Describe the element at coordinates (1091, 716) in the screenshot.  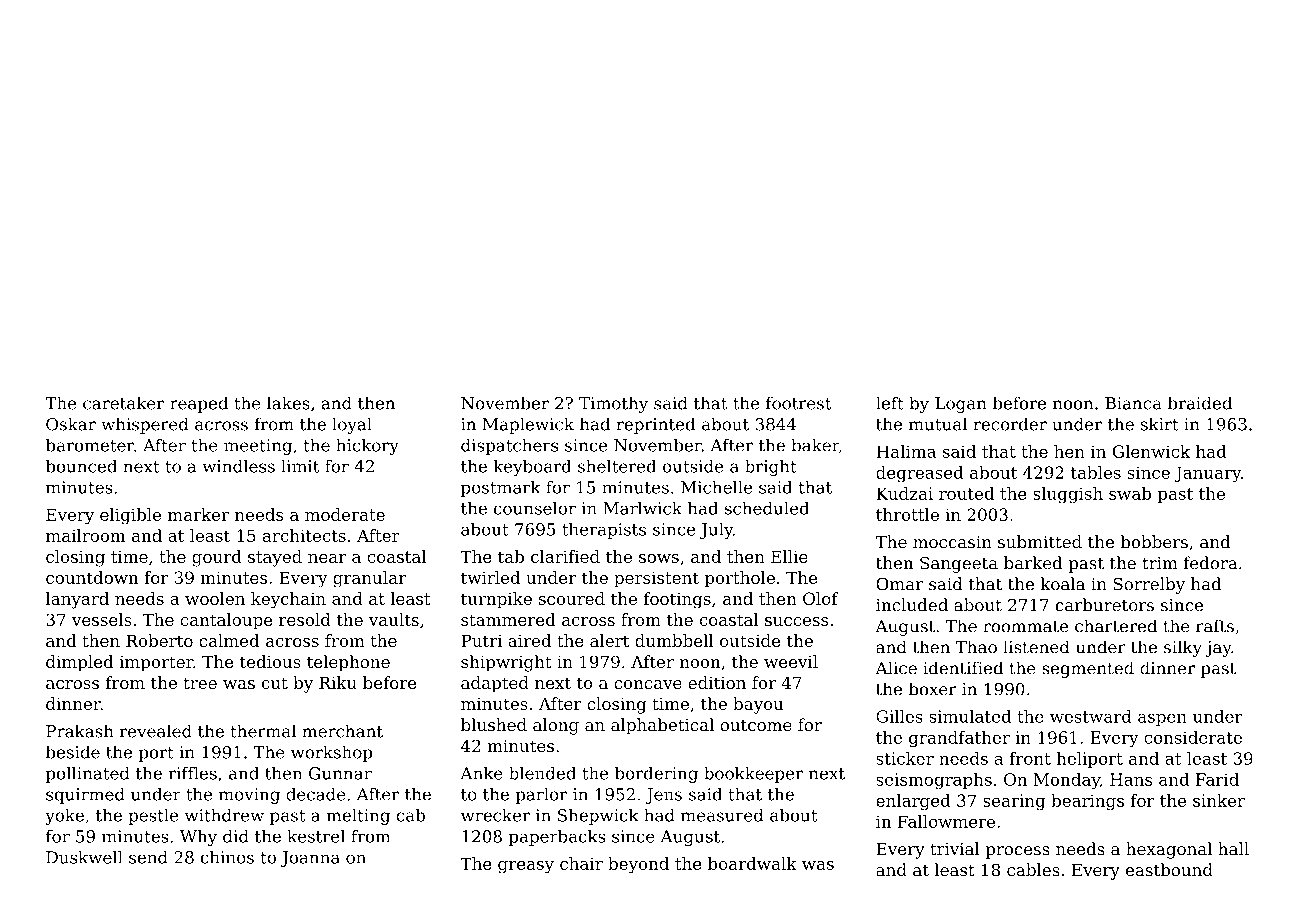
I see `westward` at that location.
